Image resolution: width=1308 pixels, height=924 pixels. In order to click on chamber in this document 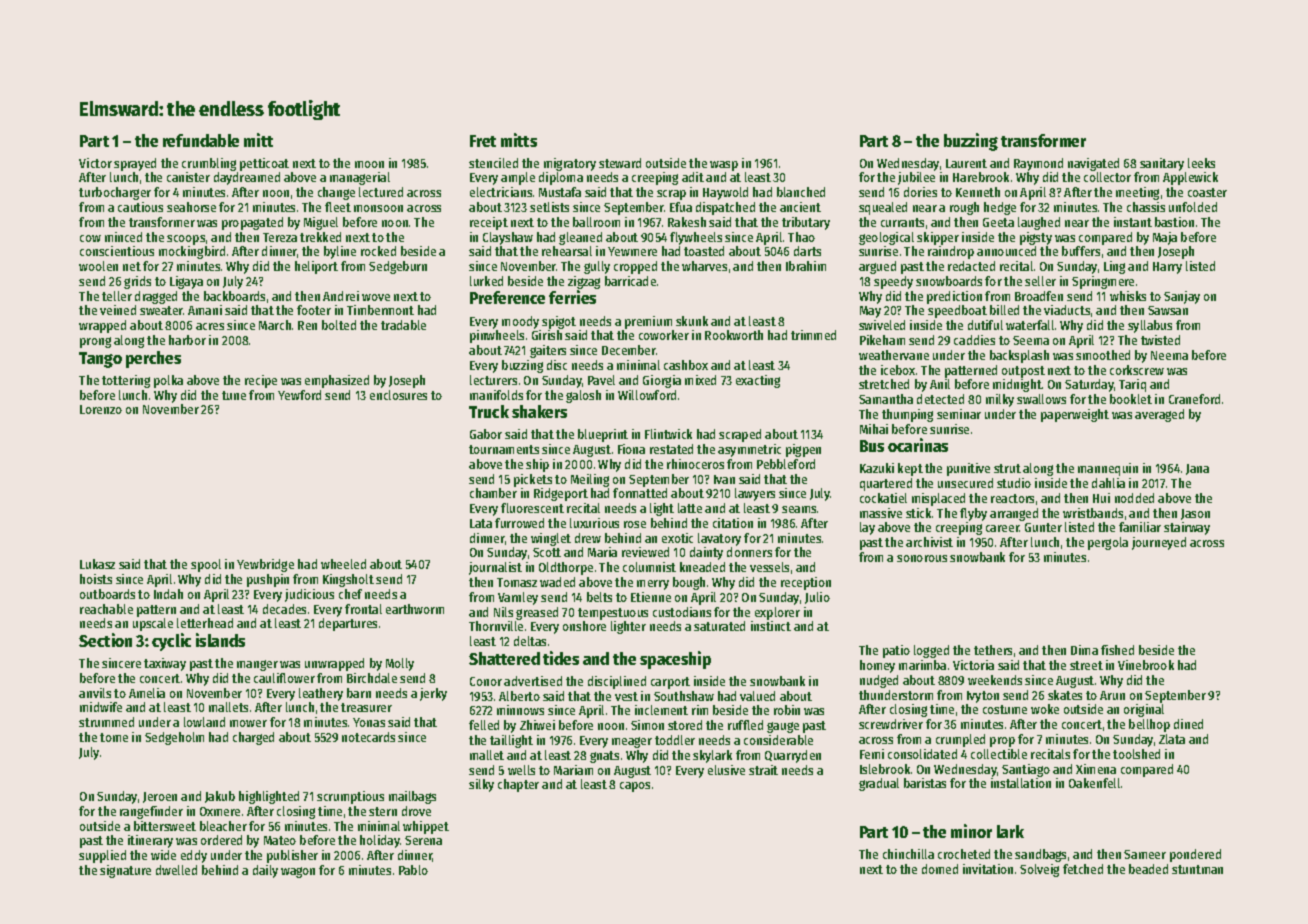, I will do `click(493, 493)`.
